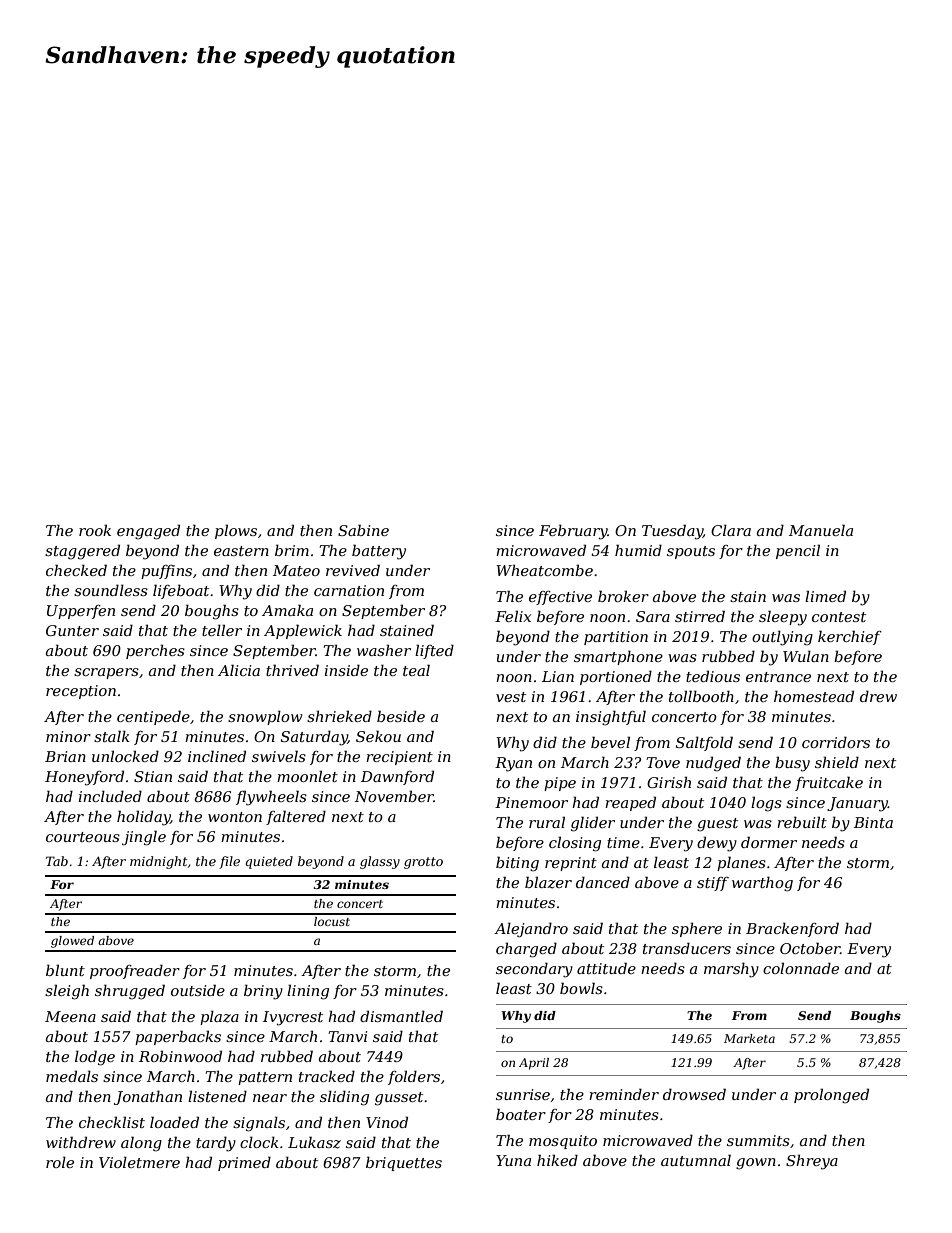  I want to click on lifeboat, so click(181, 591).
